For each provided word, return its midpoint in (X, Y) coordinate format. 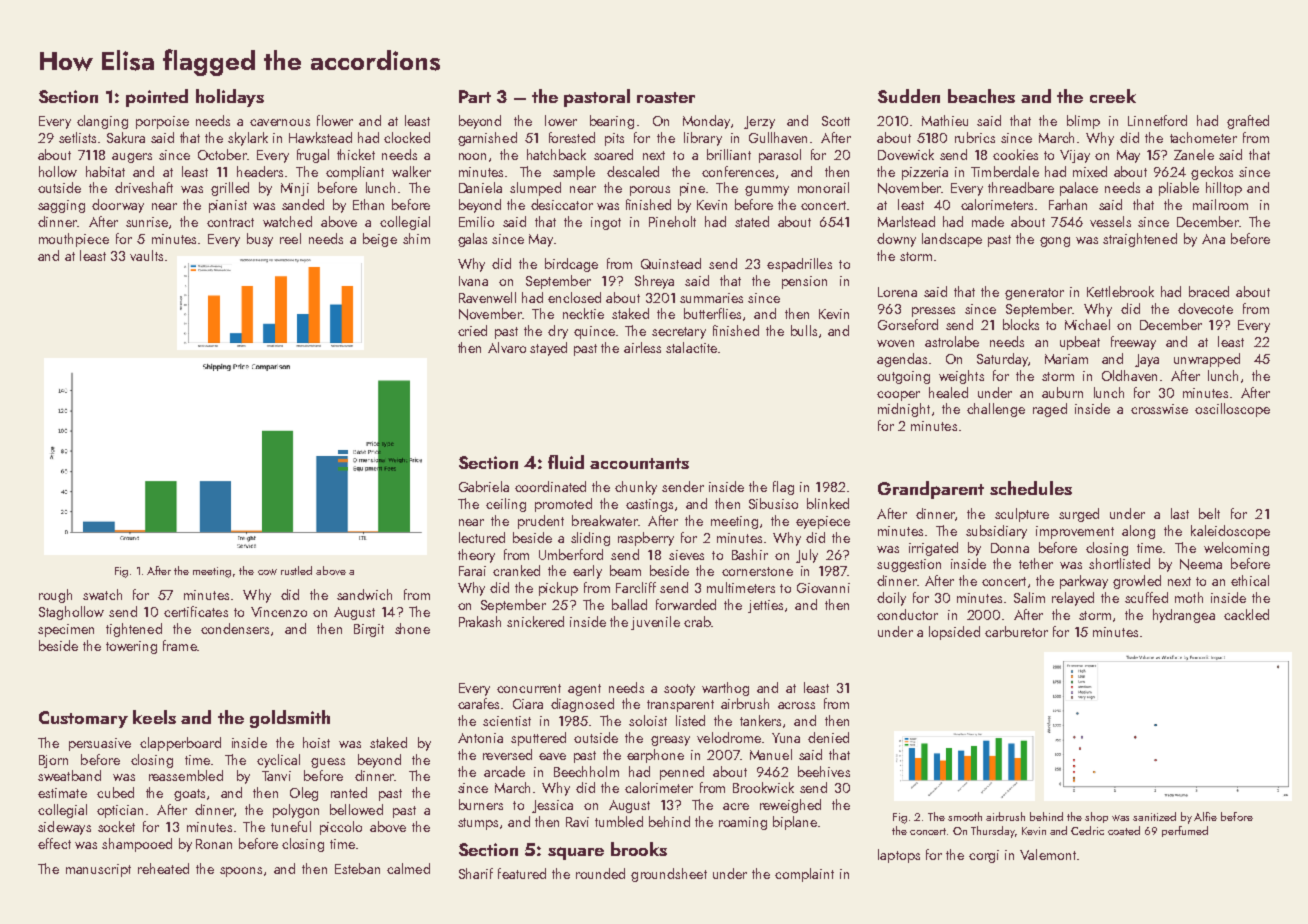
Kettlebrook (1120, 291)
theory (476, 556)
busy (260, 240)
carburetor (1016, 631)
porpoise (162, 122)
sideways (64, 828)
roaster (666, 97)
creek (1113, 96)
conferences (738, 171)
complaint (804, 875)
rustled (296, 570)
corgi (984, 856)
